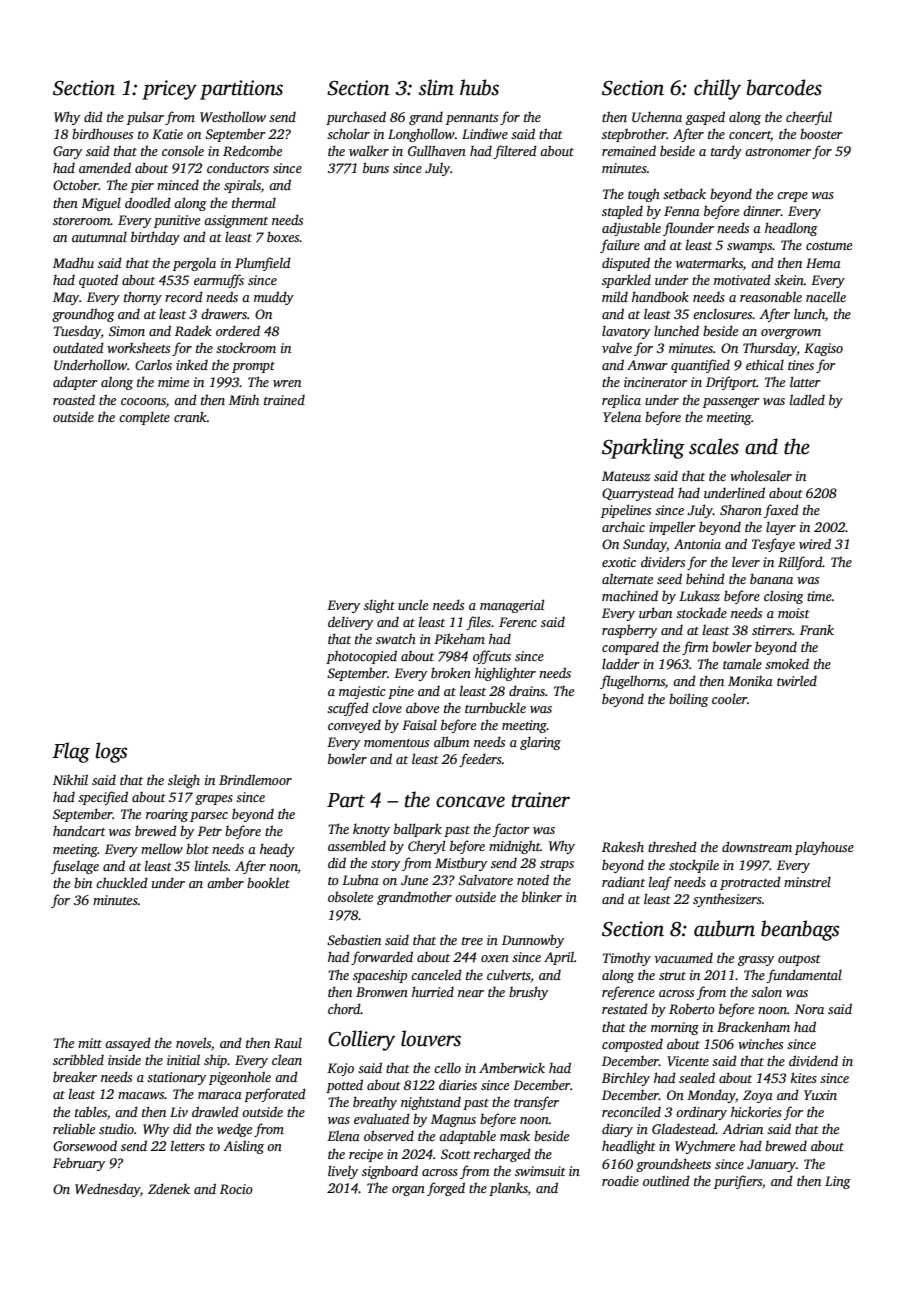 The width and height of the document is (908, 1316). I want to click on Lubna, so click(360, 880).
